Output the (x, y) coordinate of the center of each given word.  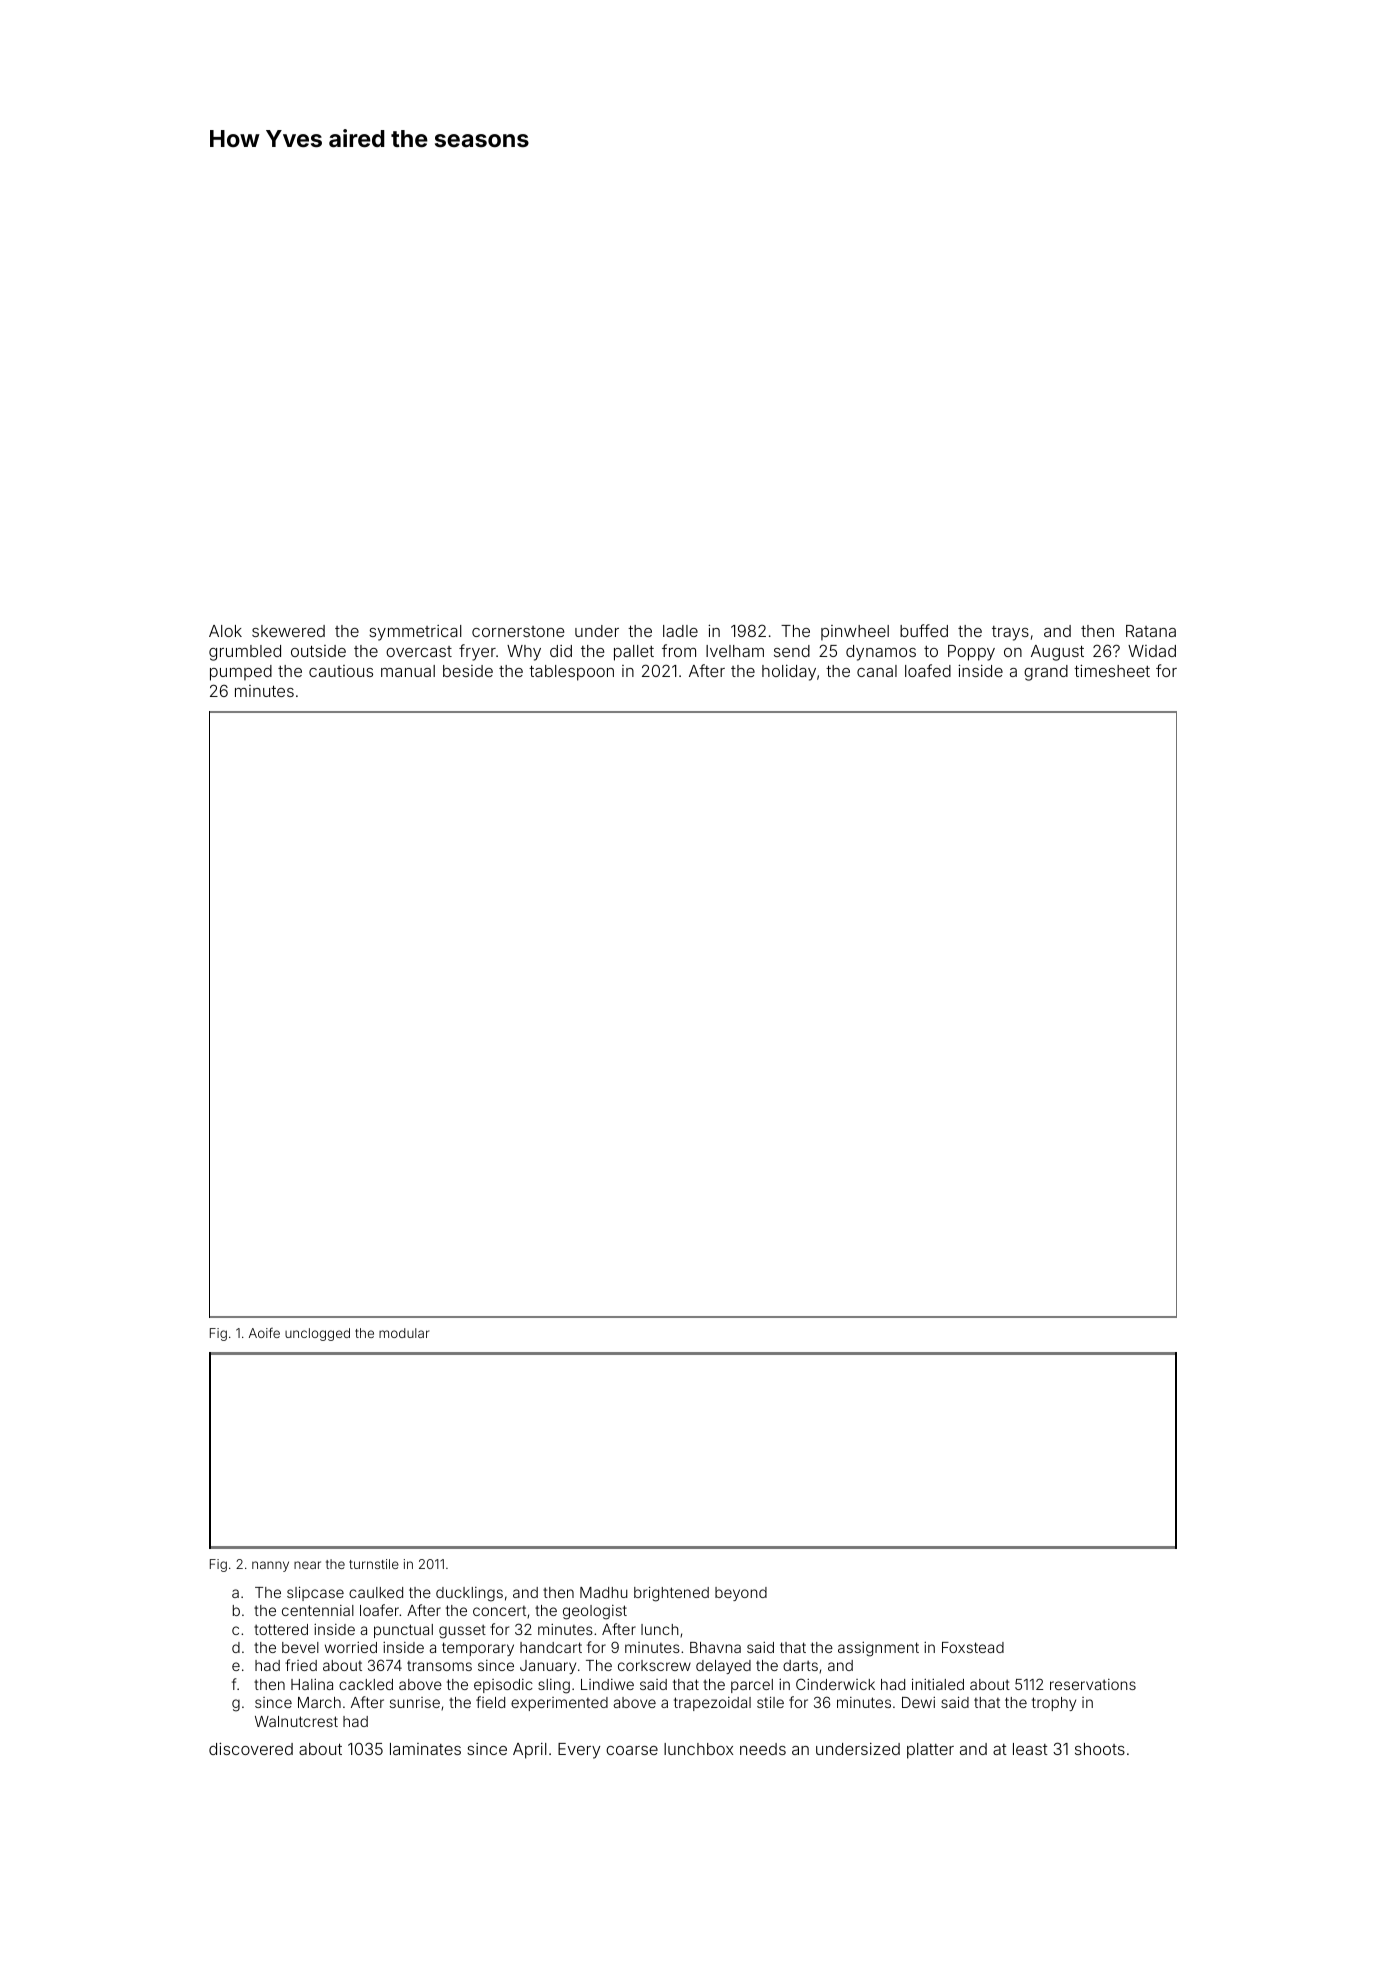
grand (1046, 673)
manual (408, 671)
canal (877, 671)
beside (468, 671)
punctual (403, 1631)
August (1057, 653)
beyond (741, 1594)
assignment (878, 1649)
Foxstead (973, 1647)
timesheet (1112, 670)
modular (404, 1333)
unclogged (317, 1334)
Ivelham (735, 651)
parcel (752, 1686)
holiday (789, 673)
